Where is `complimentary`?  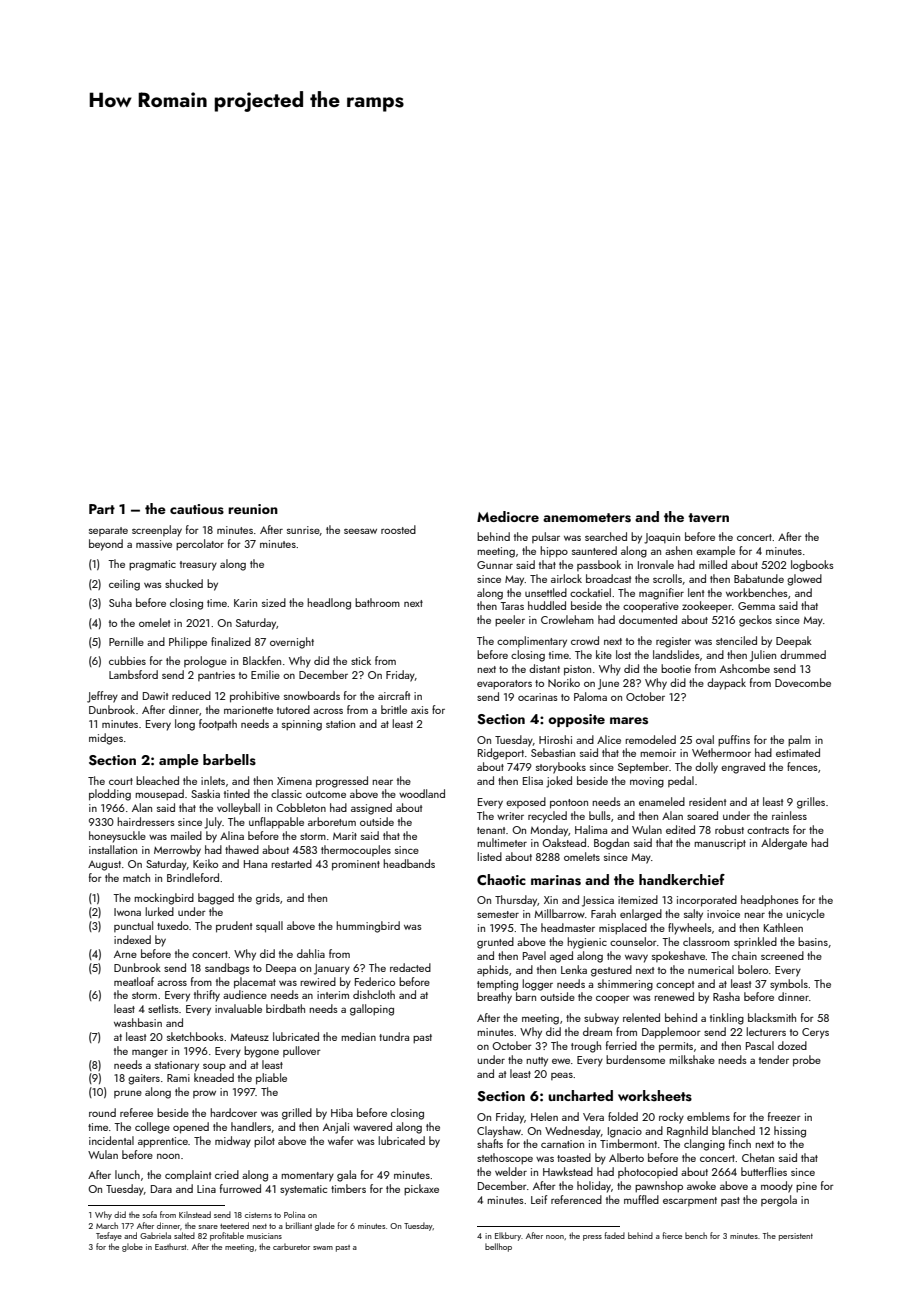
complimentary is located at coordinates (532, 642).
